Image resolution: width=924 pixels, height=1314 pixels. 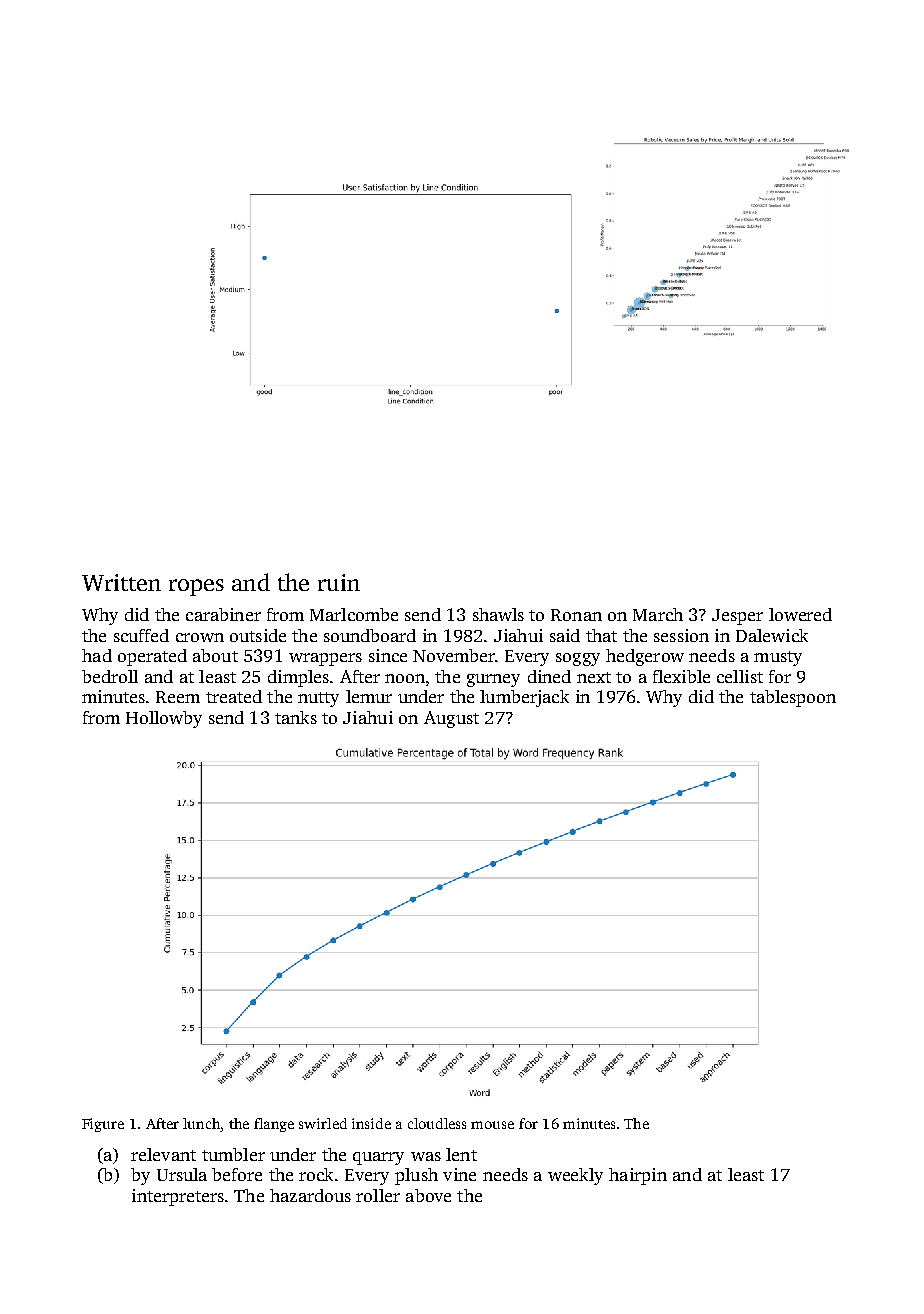 What do you see at coordinates (298, 678) in the screenshot?
I see `dimples` at bounding box center [298, 678].
